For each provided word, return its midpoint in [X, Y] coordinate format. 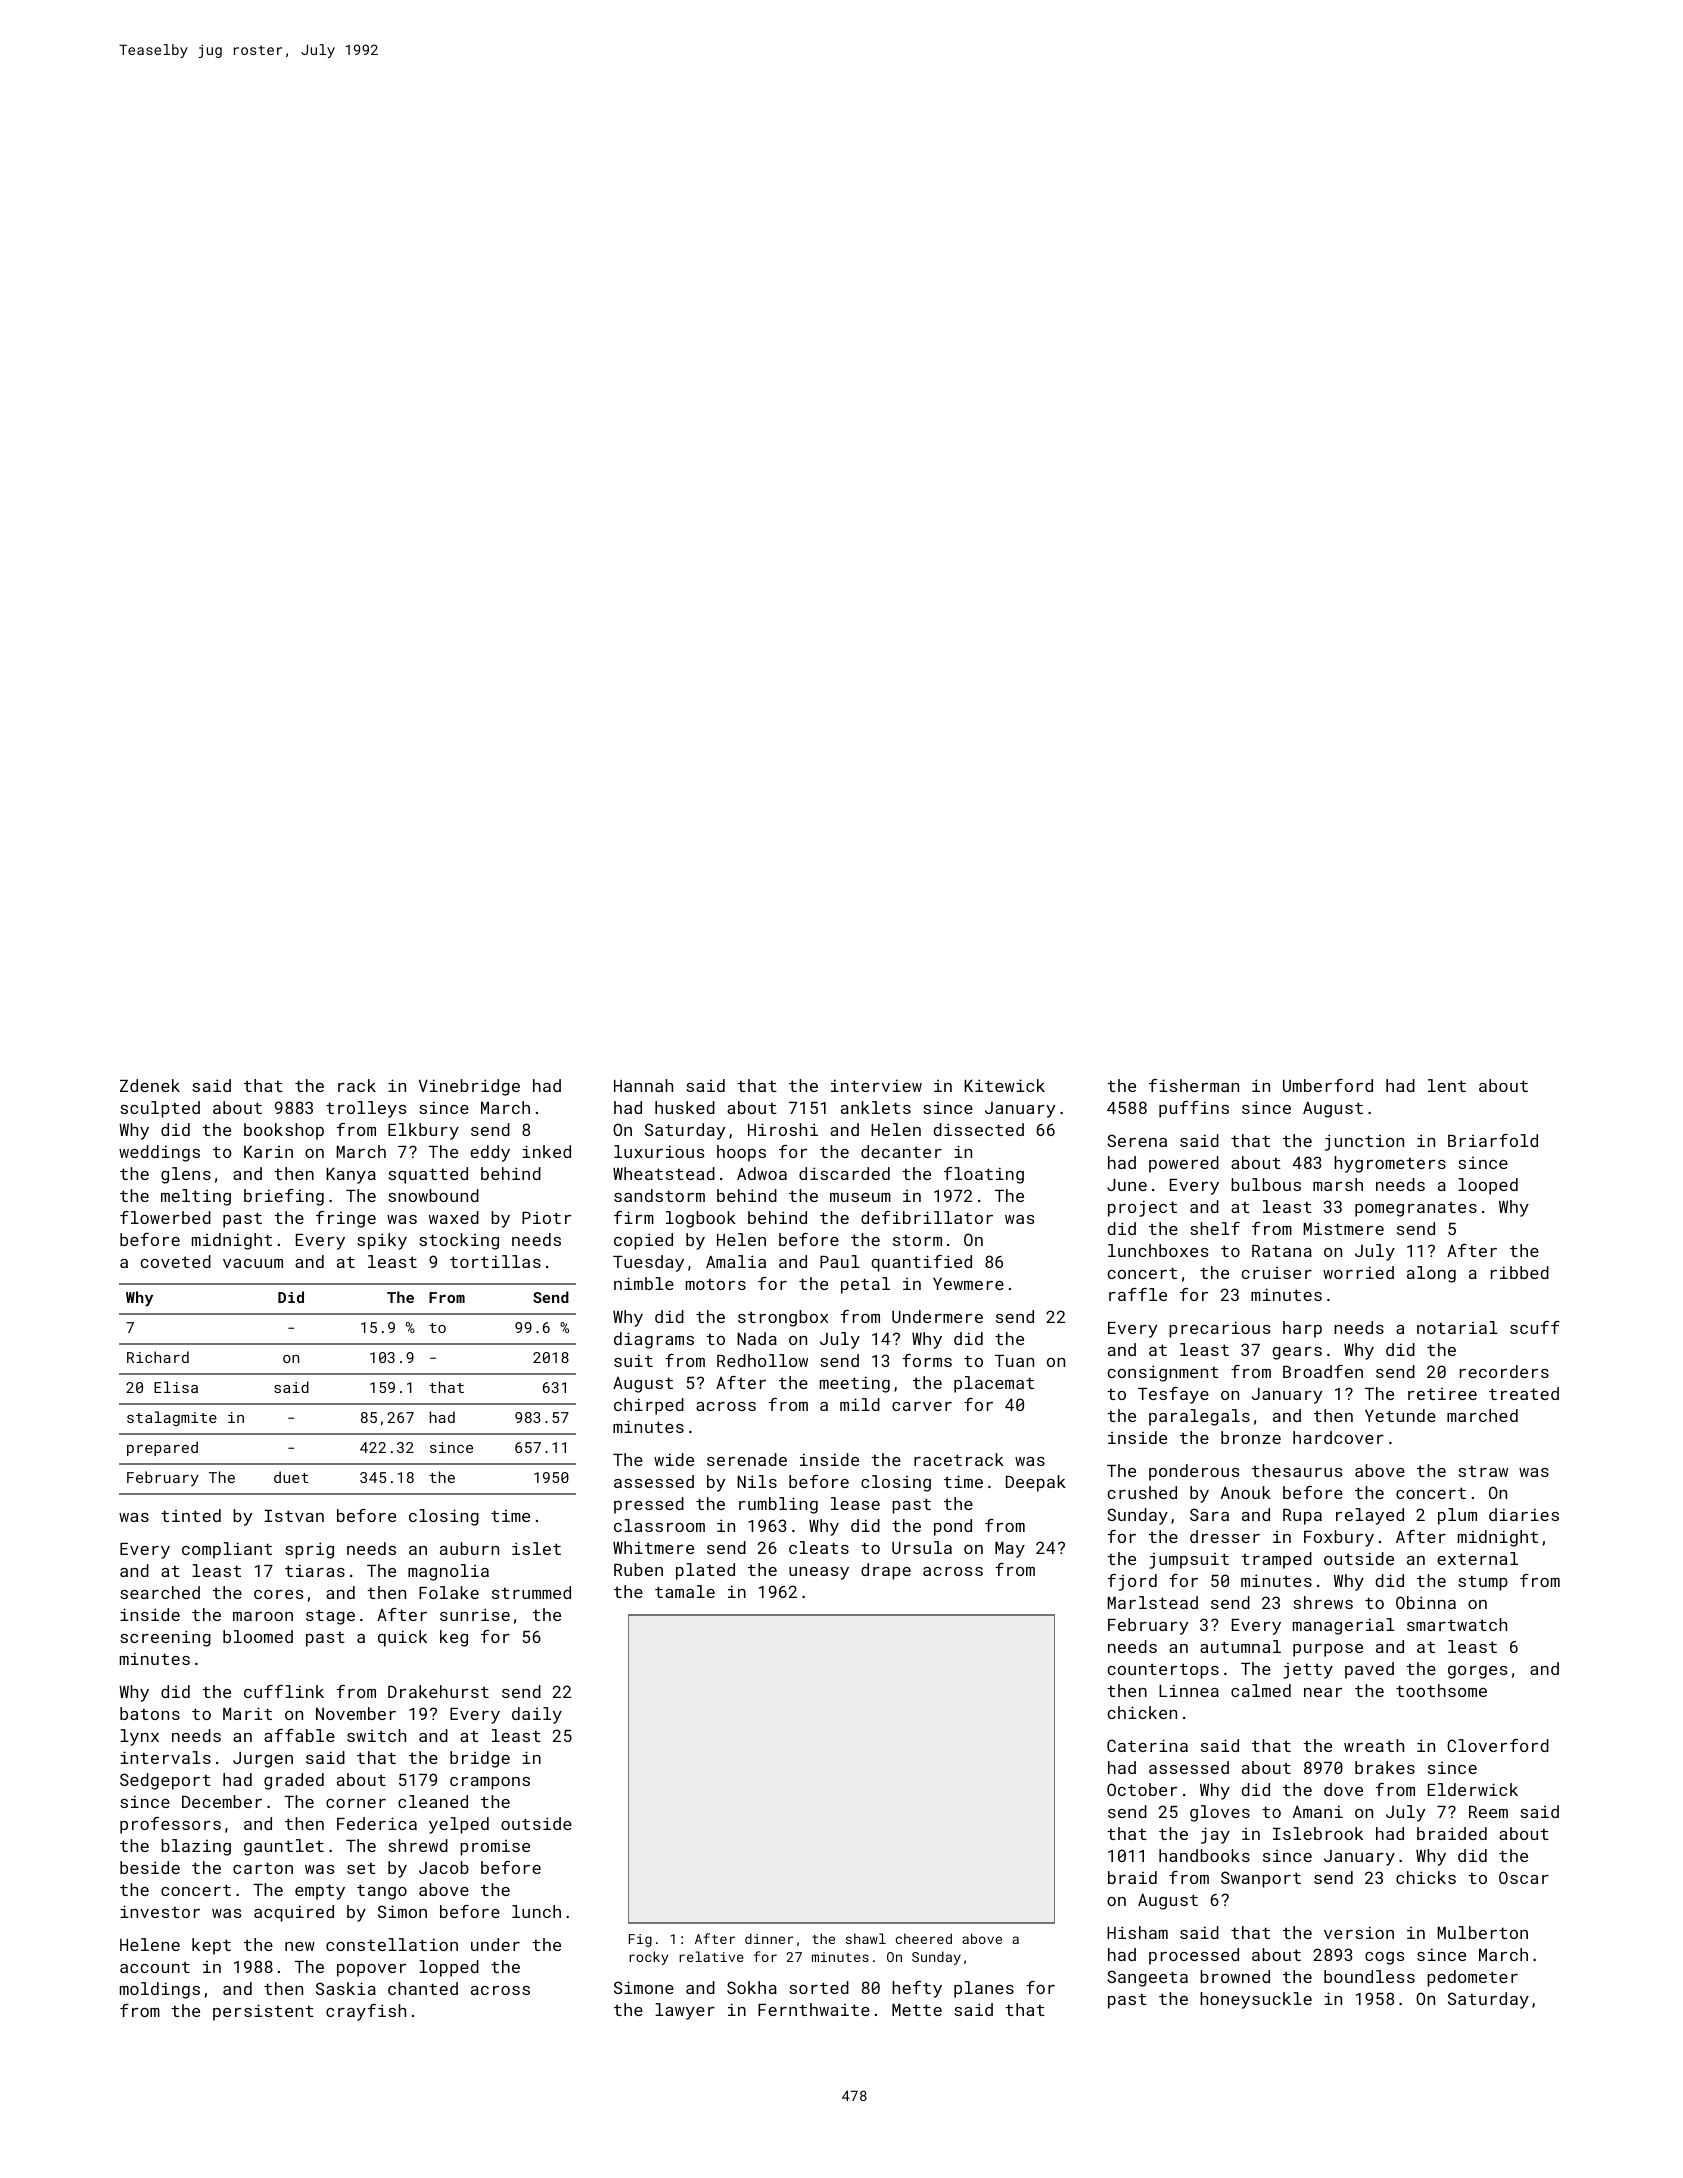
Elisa [176, 1387]
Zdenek [150, 1085]
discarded [844, 1173]
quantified [921, 1263]
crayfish [366, 2012]
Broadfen [1323, 1371]
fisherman [1194, 1085]
